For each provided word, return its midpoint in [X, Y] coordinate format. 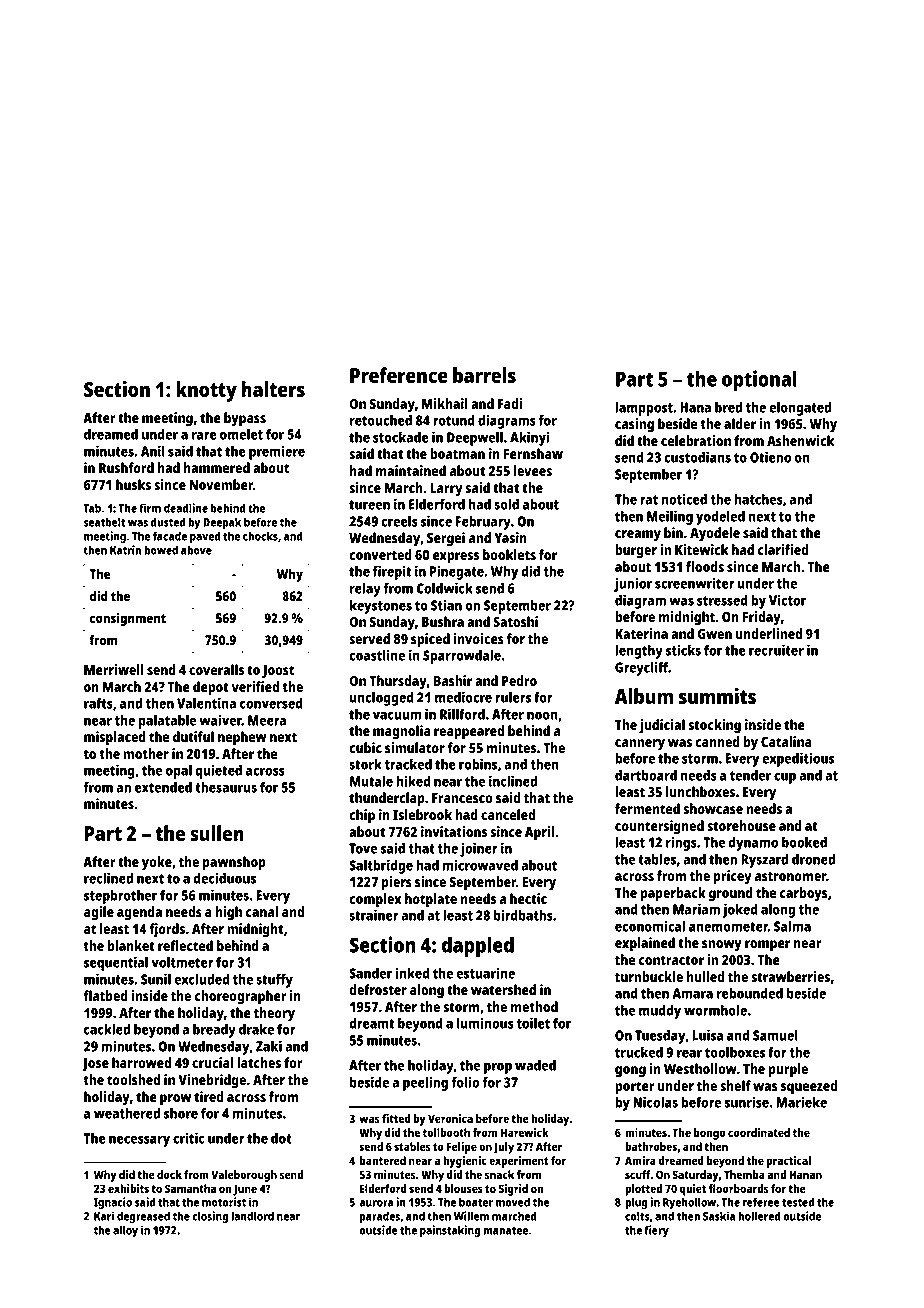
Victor [787, 600]
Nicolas [655, 1102]
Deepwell [475, 438]
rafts [98, 703]
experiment [519, 1162]
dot [281, 1138]
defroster [378, 989]
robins [478, 764]
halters [273, 389]
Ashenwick [800, 440]
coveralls [216, 669]
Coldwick [445, 588]
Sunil [156, 979]
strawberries [790, 976]
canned [717, 741]
